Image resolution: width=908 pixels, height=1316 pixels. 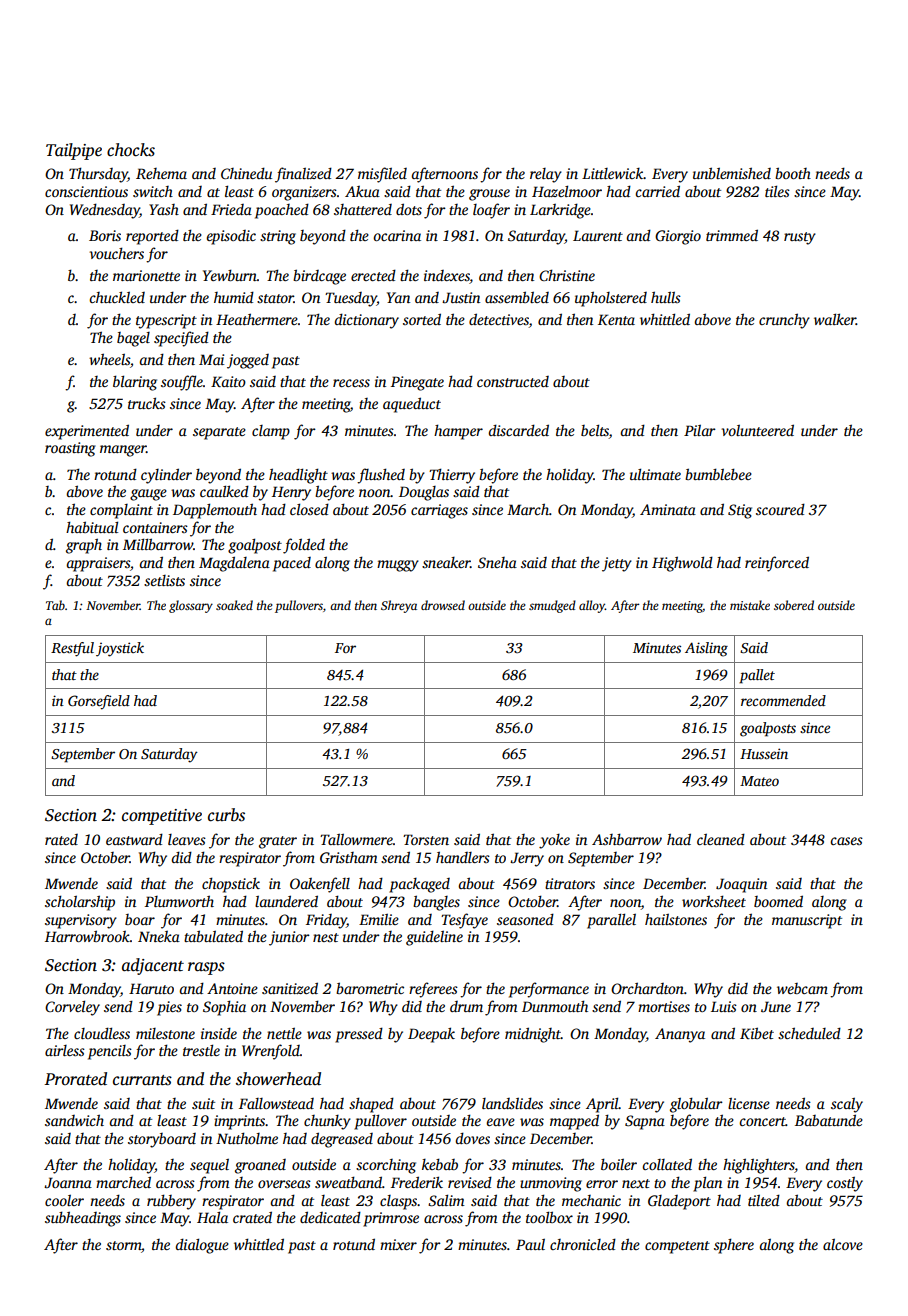 I want to click on Torsten, so click(x=426, y=839).
